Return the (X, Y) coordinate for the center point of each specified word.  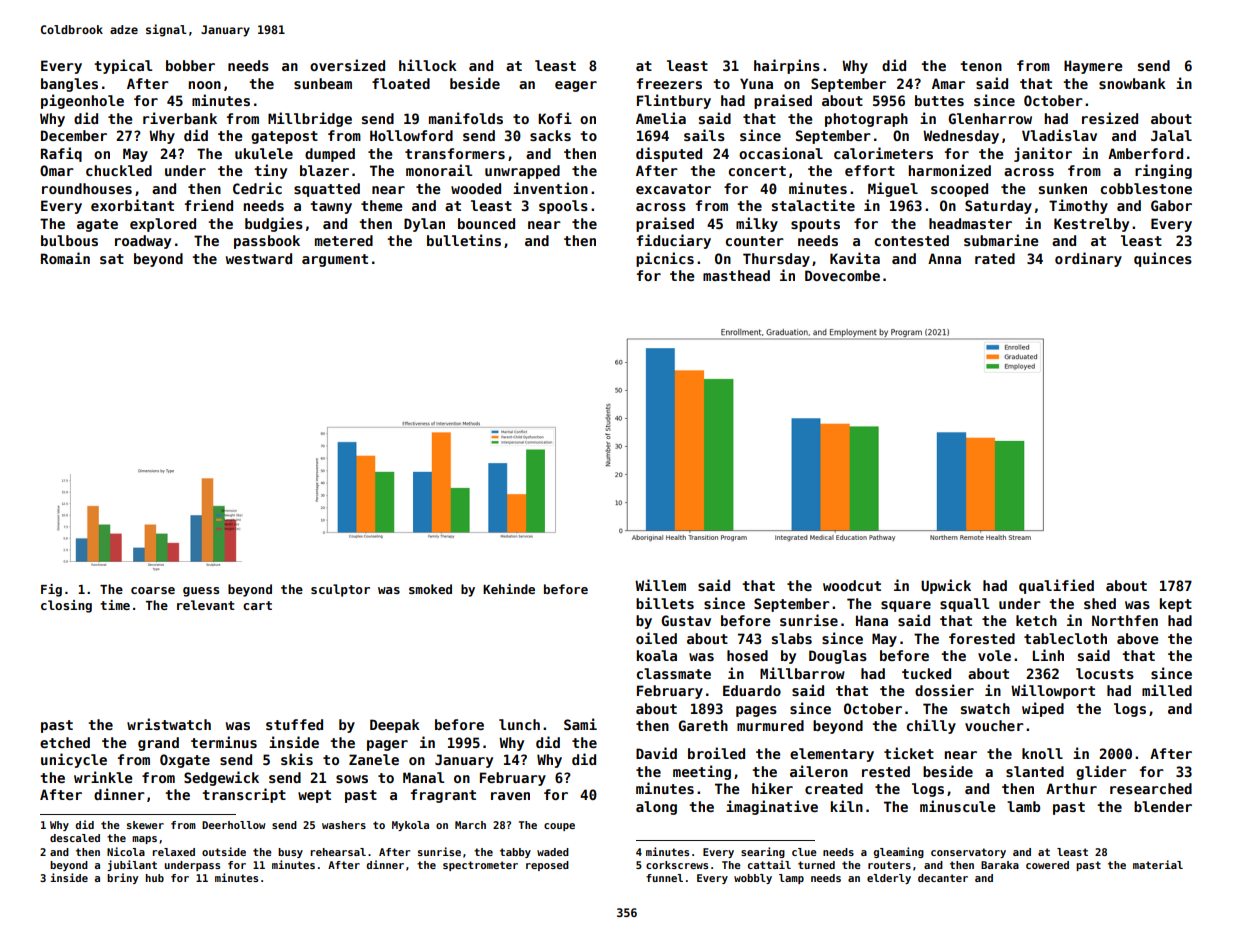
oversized (347, 65)
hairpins (787, 66)
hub (155, 878)
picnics (665, 259)
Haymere (1093, 67)
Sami (580, 724)
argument (335, 260)
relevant (206, 605)
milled (1167, 690)
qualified (1056, 586)
